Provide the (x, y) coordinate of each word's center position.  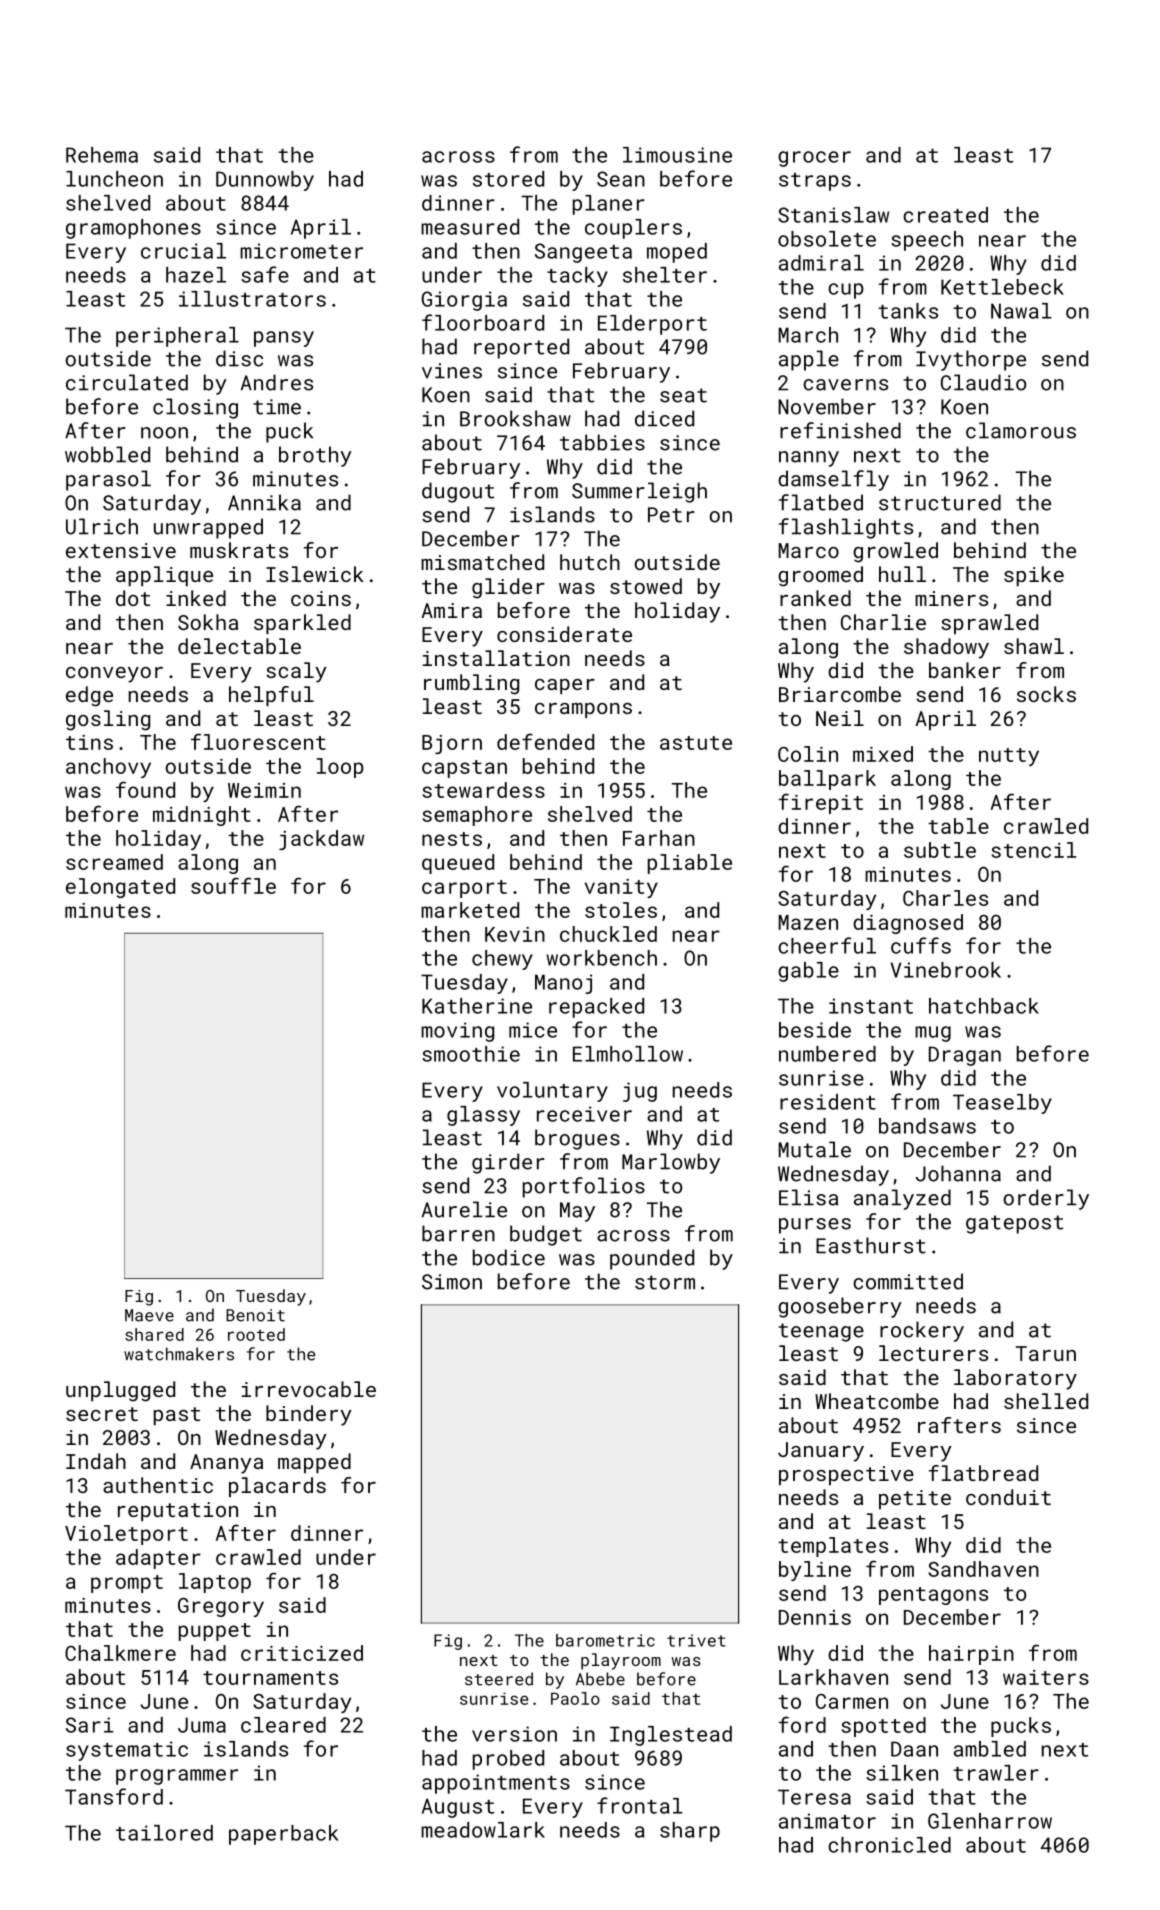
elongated (120, 888)
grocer (814, 159)
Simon (452, 1282)
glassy (483, 1116)
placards (277, 1487)
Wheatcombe (877, 1401)
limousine (677, 155)
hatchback (984, 1006)
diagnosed (908, 924)
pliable (690, 864)
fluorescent (258, 741)
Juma (202, 1725)
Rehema (102, 155)
